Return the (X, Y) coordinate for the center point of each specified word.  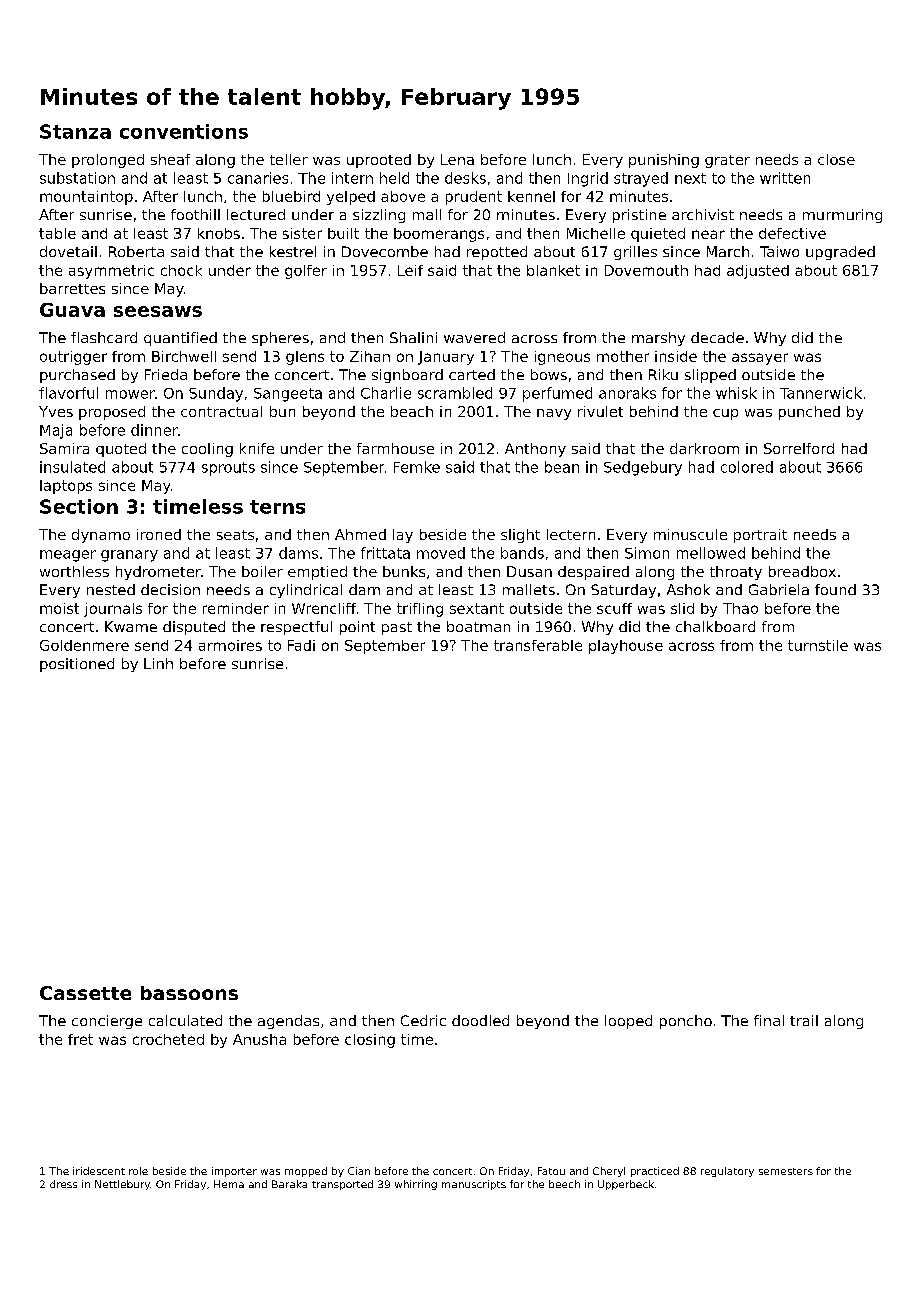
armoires (230, 645)
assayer (760, 359)
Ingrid (588, 179)
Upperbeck (626, 1185)
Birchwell (184, 356)
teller (289, 159)
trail (804, 1020)
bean (562, 467)
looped (628, 1022)
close (836, 159)
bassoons (189, 993)
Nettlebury (122, 1185)
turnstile (818, 645)
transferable (538, 645)
